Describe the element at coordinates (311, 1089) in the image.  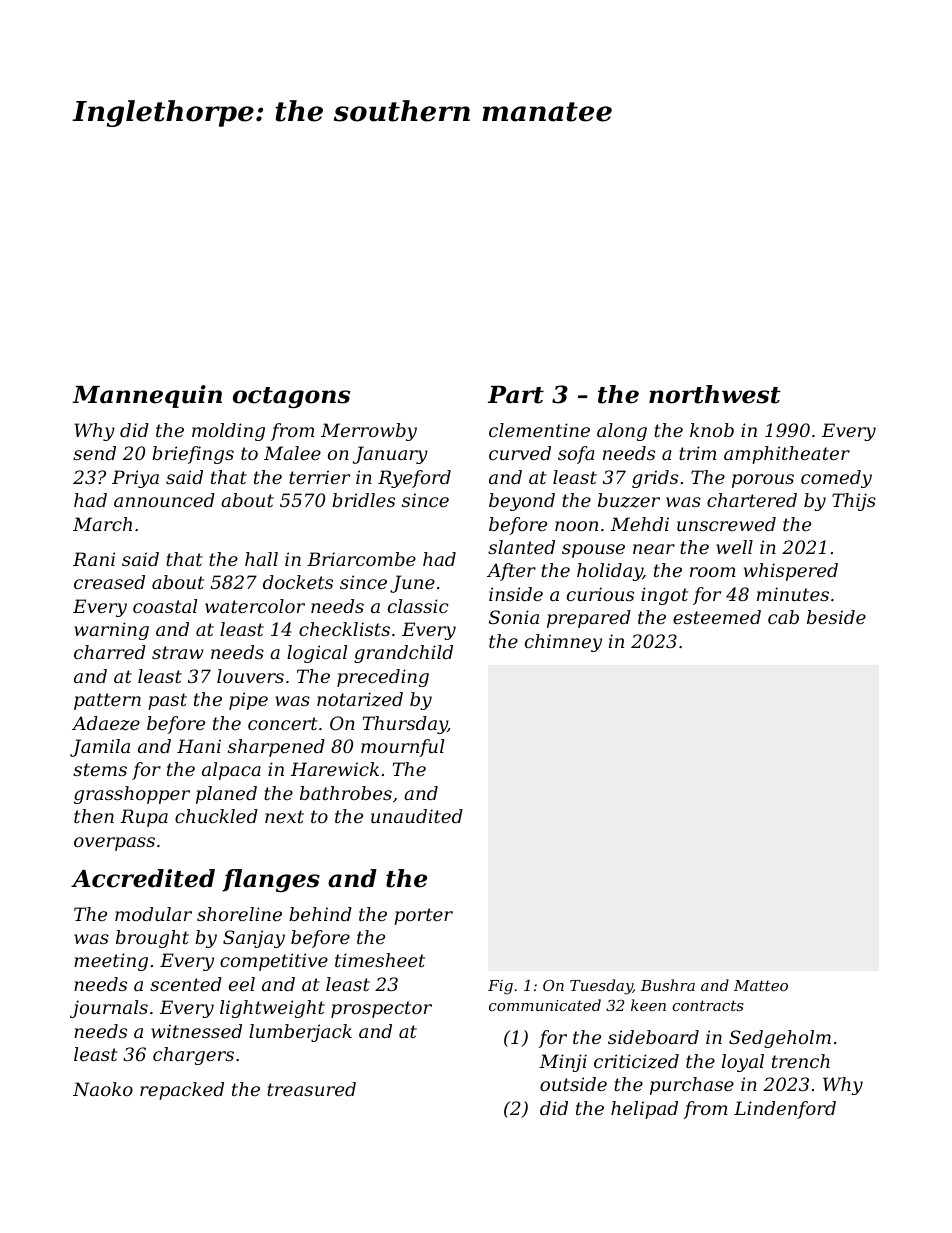
I see `treasured` at that location.
